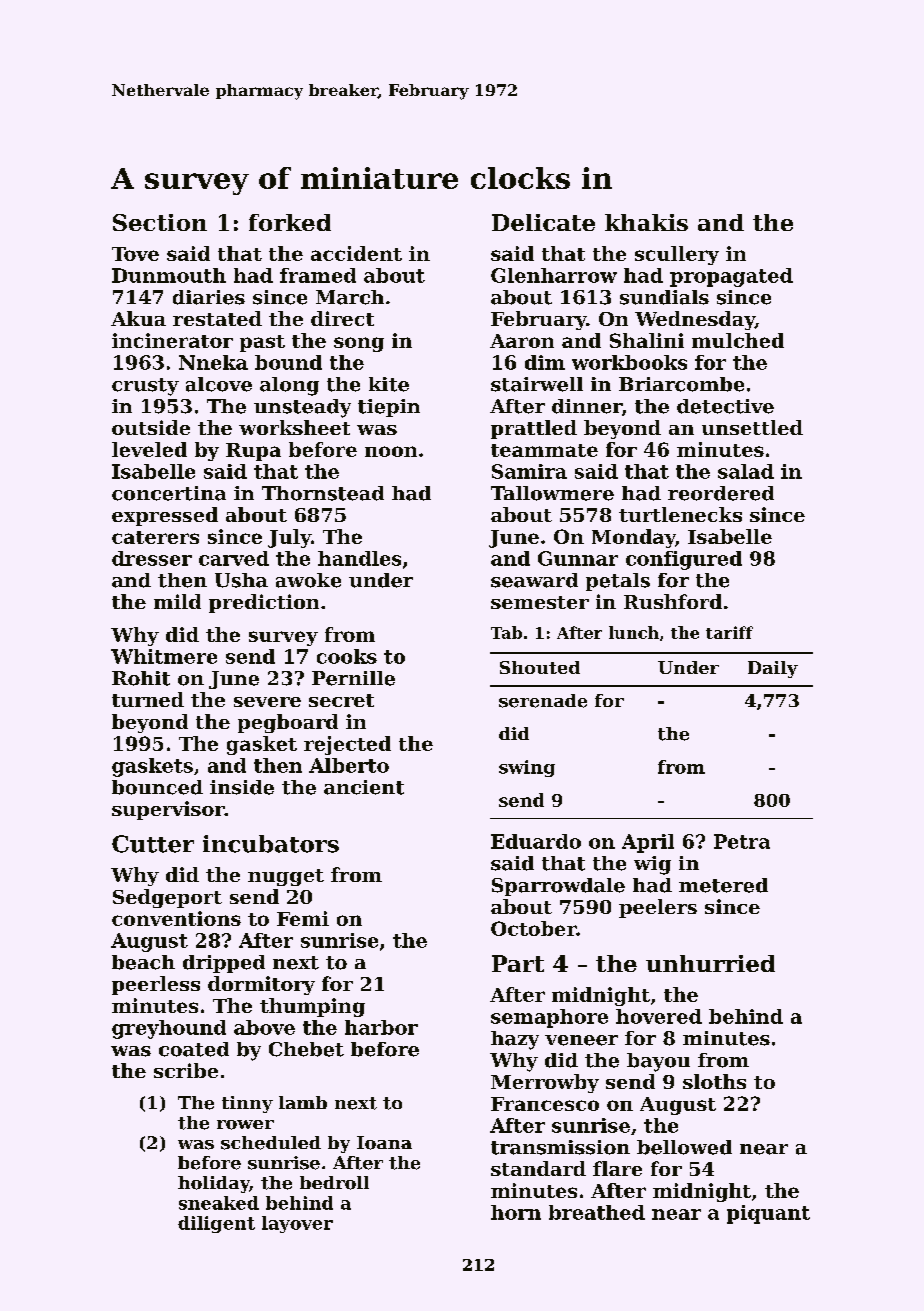 The height and width of the screenshot is (1311, 924). Describe the element at coordinates (538, 1168) in the screenshot. I see `standard` at that location.
